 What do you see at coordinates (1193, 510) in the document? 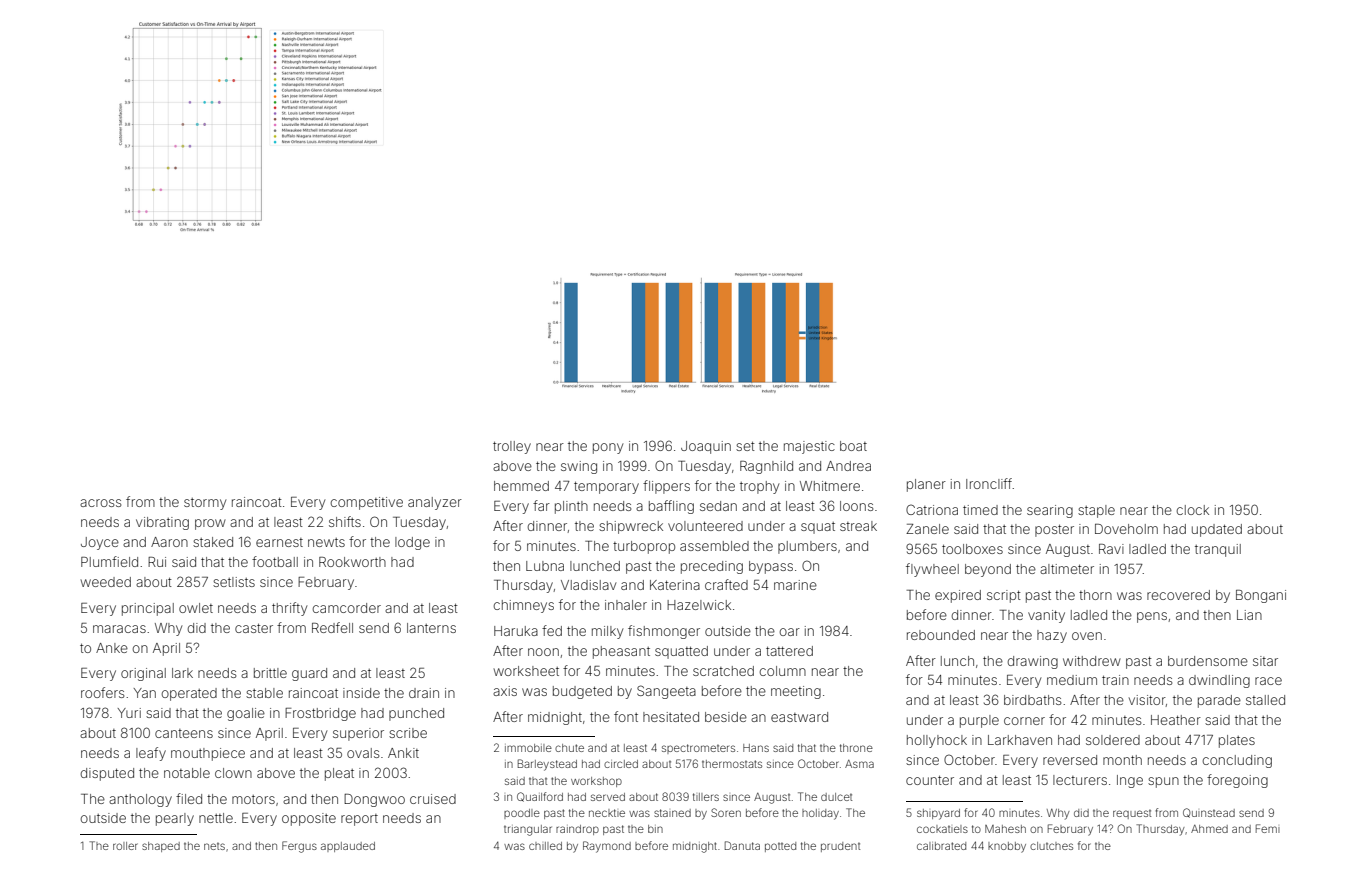
I see `clock` at bounding box center [1193, 510].
